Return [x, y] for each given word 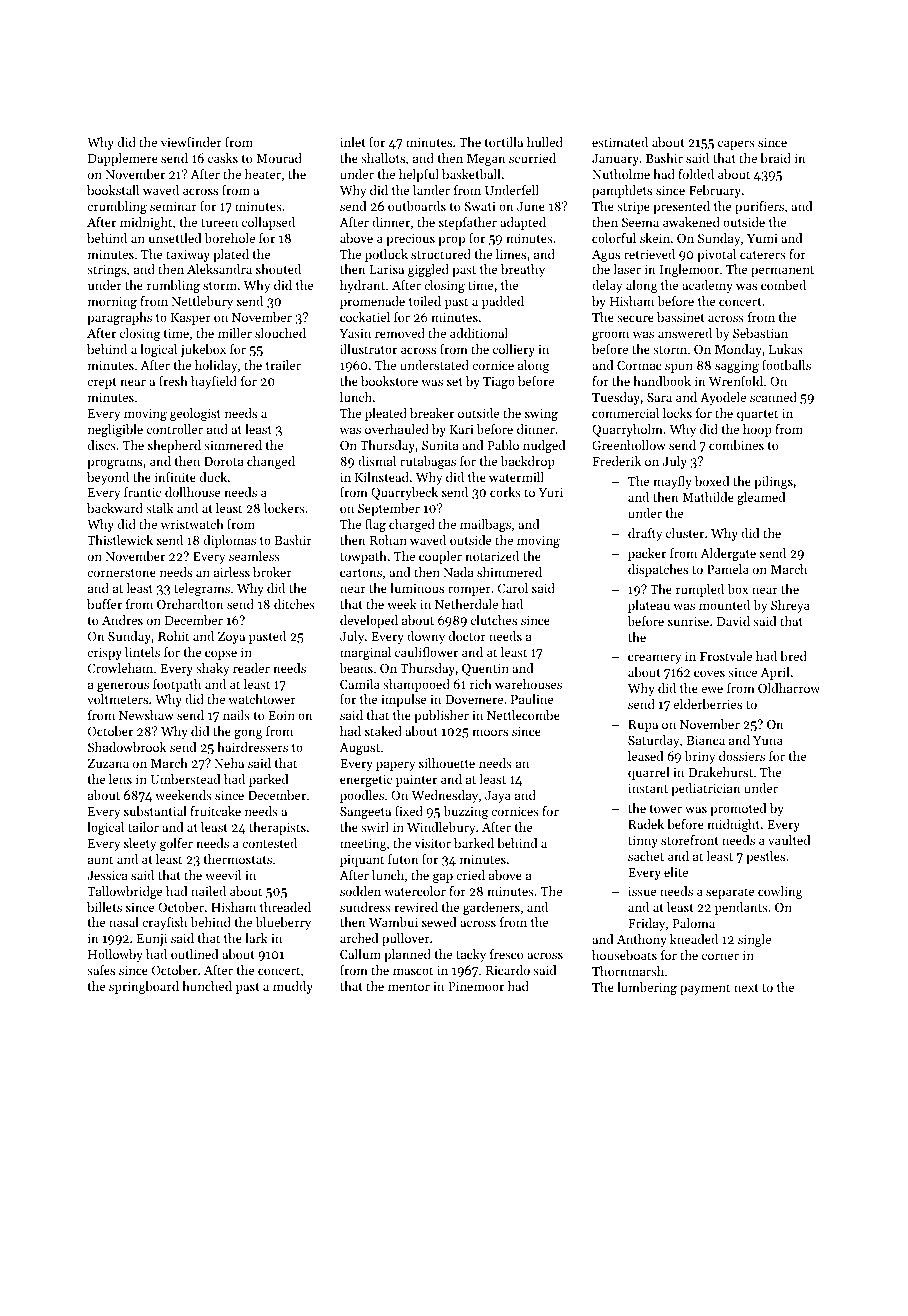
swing [541, 415]
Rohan [388, 540]
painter [416, 781]
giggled [428, 270]
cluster [685, 533]
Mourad [279, 158]
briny [700, 757]
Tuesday [616, 398]
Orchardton [190, 604]
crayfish [164, 923]
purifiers [759, 207]
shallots [383, 158]
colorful [614, 238]
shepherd [174, 446]
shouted [278, 269]
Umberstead [185, 779]
